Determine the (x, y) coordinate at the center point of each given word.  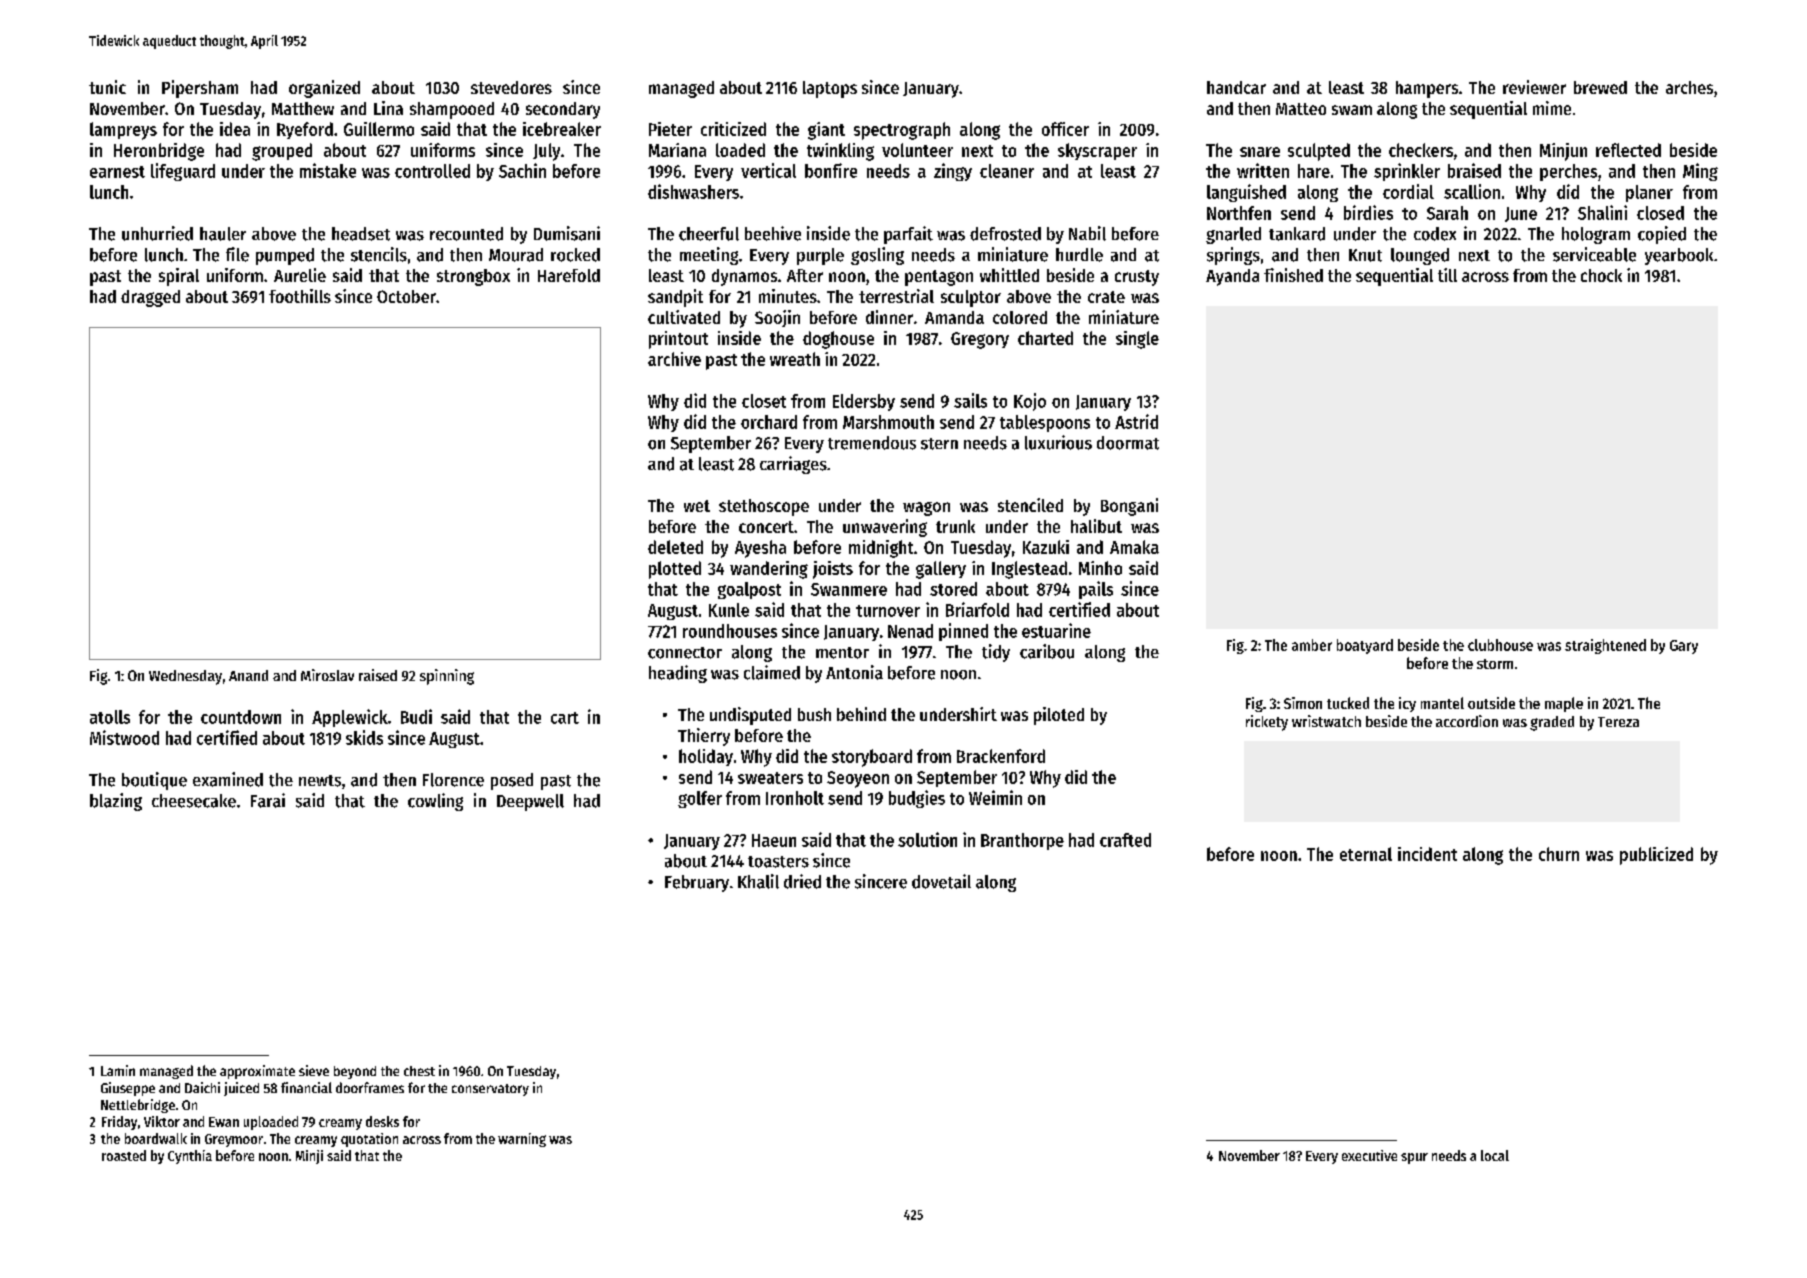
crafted (1125, 840)
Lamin (118, 1070)
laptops (830, 89)
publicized (1656, 856)
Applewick (350, 718)
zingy (953, 172)
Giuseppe (128, 1089)
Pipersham (200, 89)
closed (1660, 213)
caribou (1047, 651)
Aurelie (300, 275)
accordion (1467, 721)
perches (1568, 172)
